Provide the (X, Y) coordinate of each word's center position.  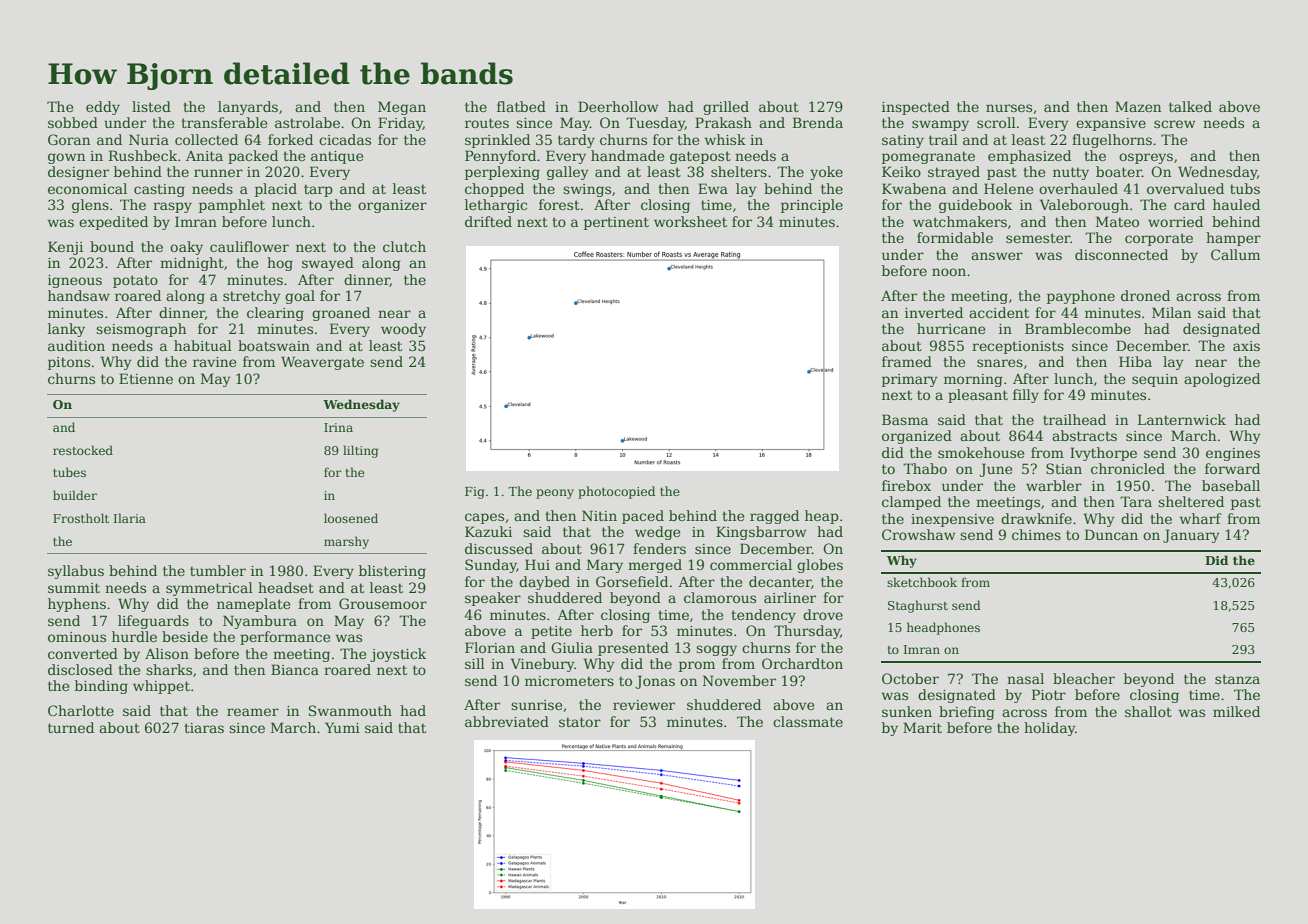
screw (1174, 124)
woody (403, 330)
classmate (808, 721)
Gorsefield (632, 581)
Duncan (1111, 534)
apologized (1222, 380)
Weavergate (322, 363)
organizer (392, 206)
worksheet (690, 221)
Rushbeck (143, 155)
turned (71, 727)
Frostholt (81, 518)
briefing (967, 713)
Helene (1008, 188)
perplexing (502, 173)
